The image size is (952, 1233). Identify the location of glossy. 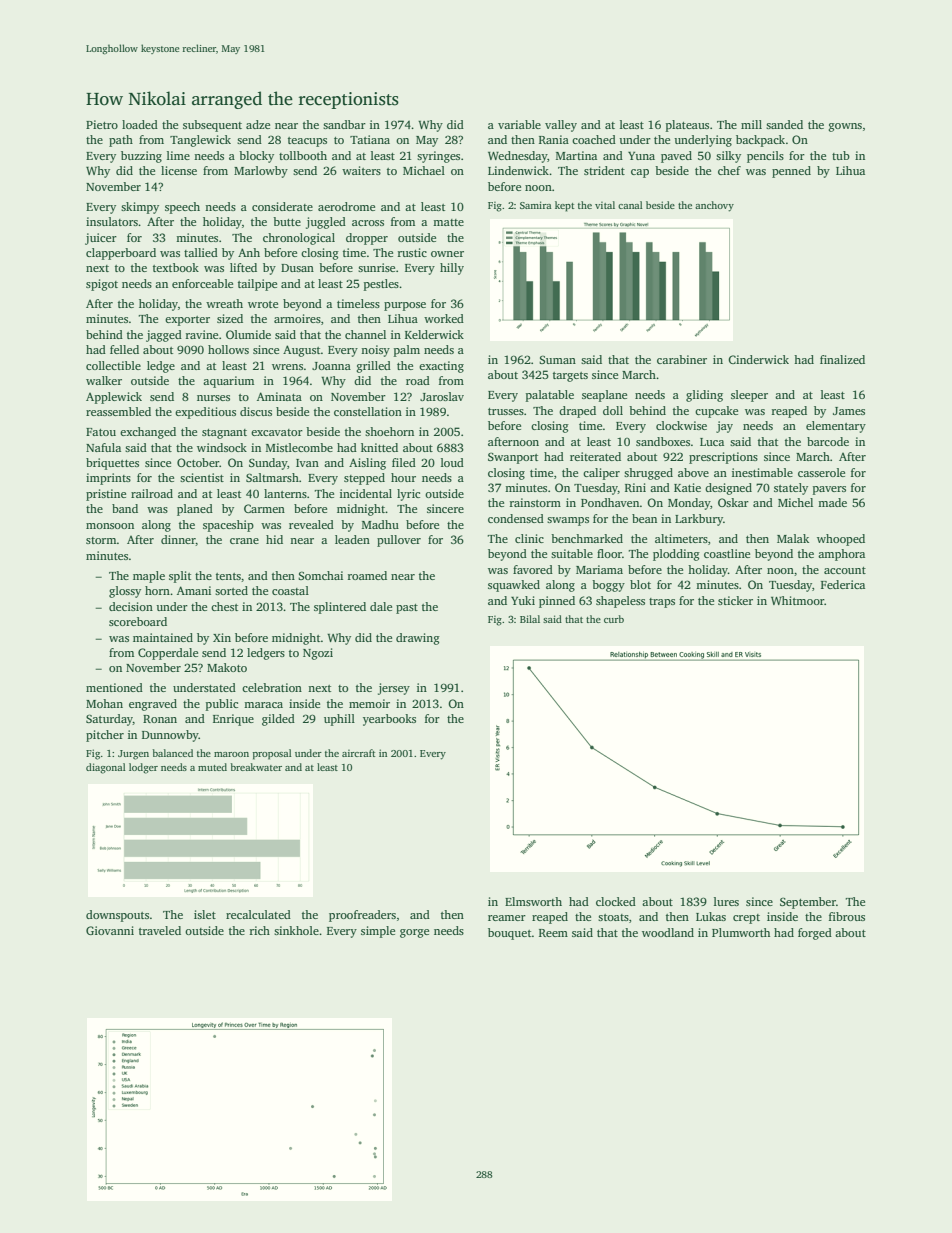
(125, 592).
